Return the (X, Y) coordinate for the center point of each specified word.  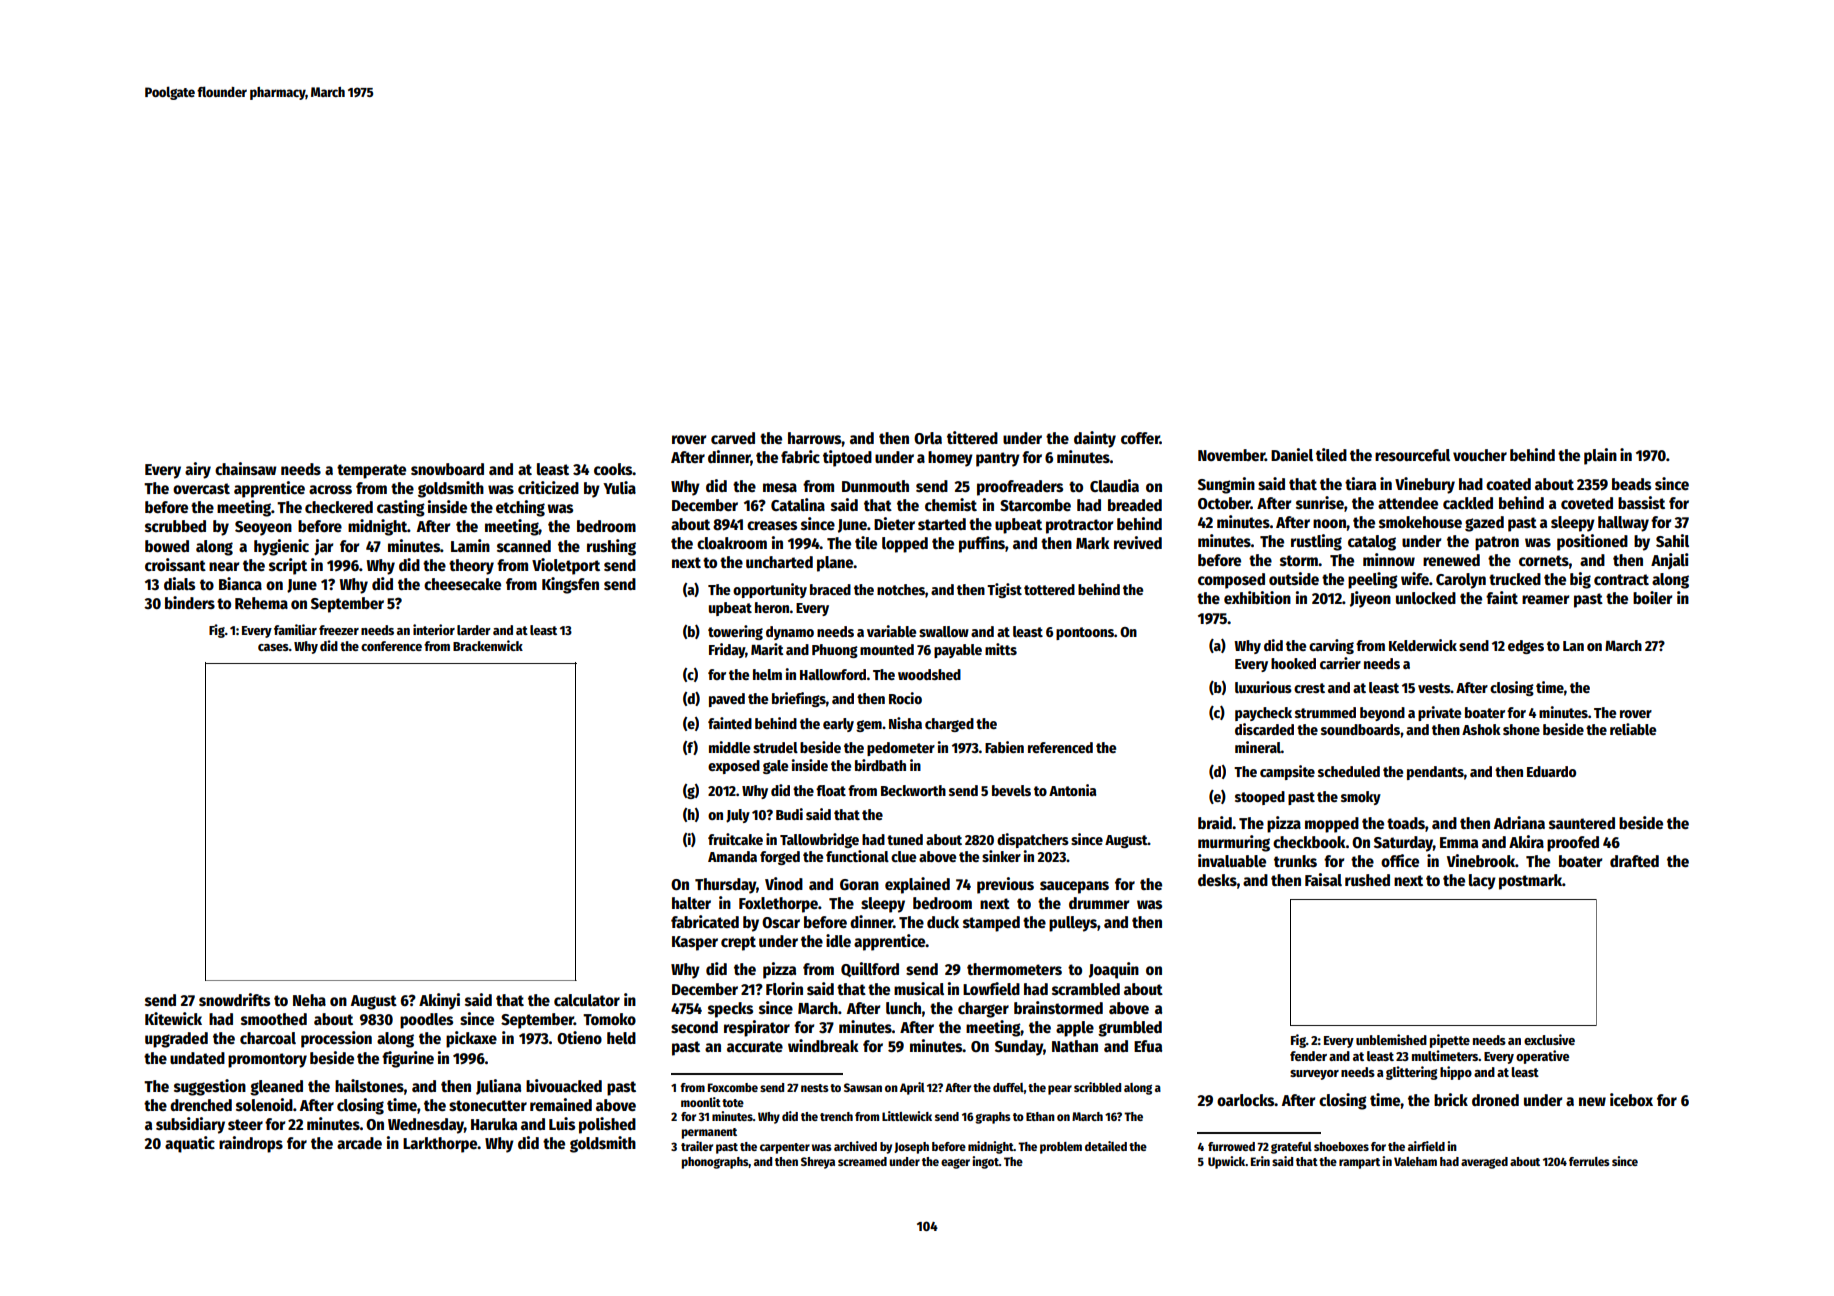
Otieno (579, 1038)
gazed (1484, 524)
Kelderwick (1423, 645)
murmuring (1234, 843)
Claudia (1114, 485)
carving (1331, 646)
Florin (784, 988)
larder (474, 630)
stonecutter (488, 1106)
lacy (1482, 882)
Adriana (1519, 822)
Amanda (732, 856)
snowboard (447, 469)
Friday (727, 650)
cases (273, 647)
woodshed (929, 674)
